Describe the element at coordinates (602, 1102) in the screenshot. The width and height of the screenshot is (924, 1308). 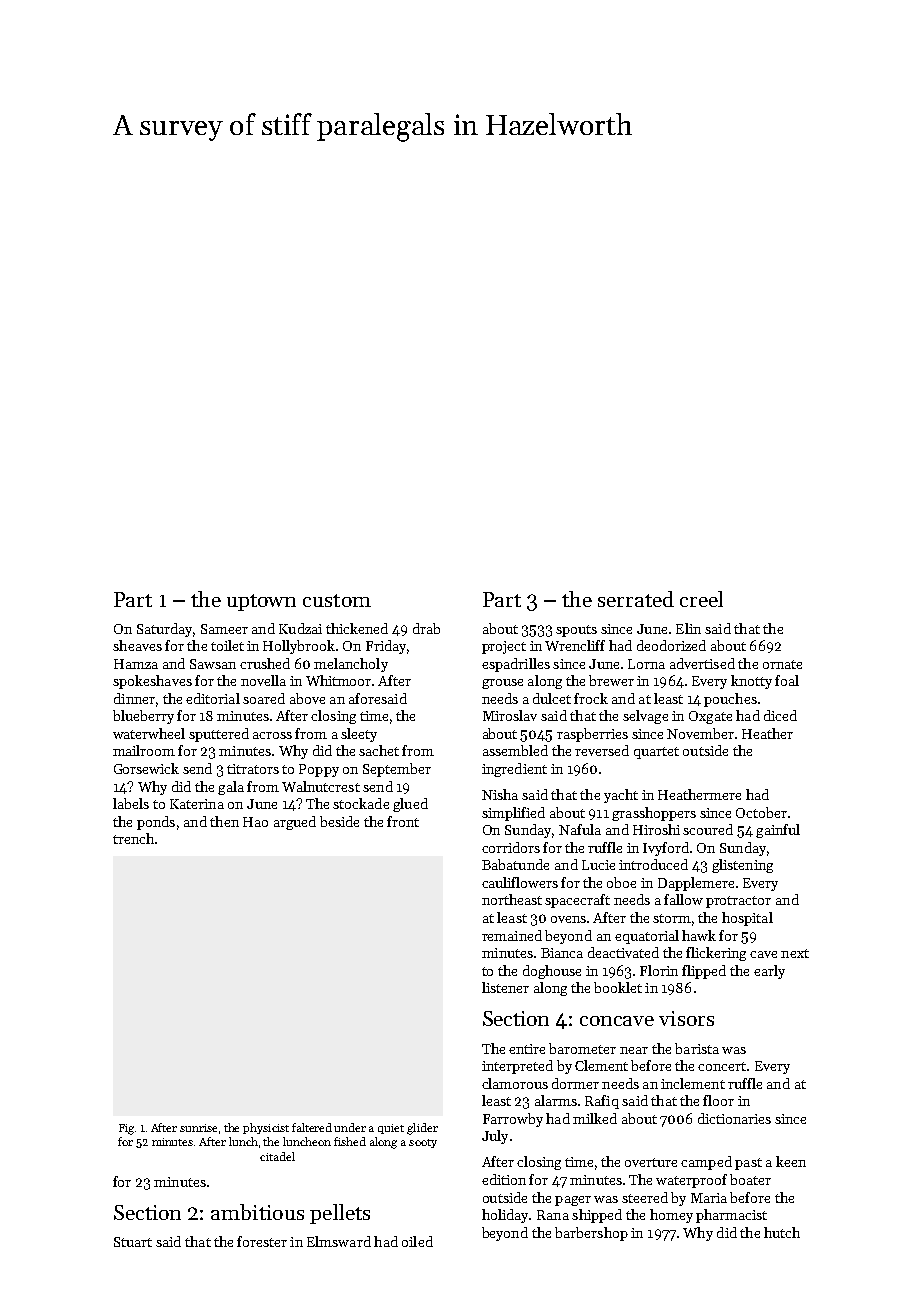
I see `Rafiq` at that location.
